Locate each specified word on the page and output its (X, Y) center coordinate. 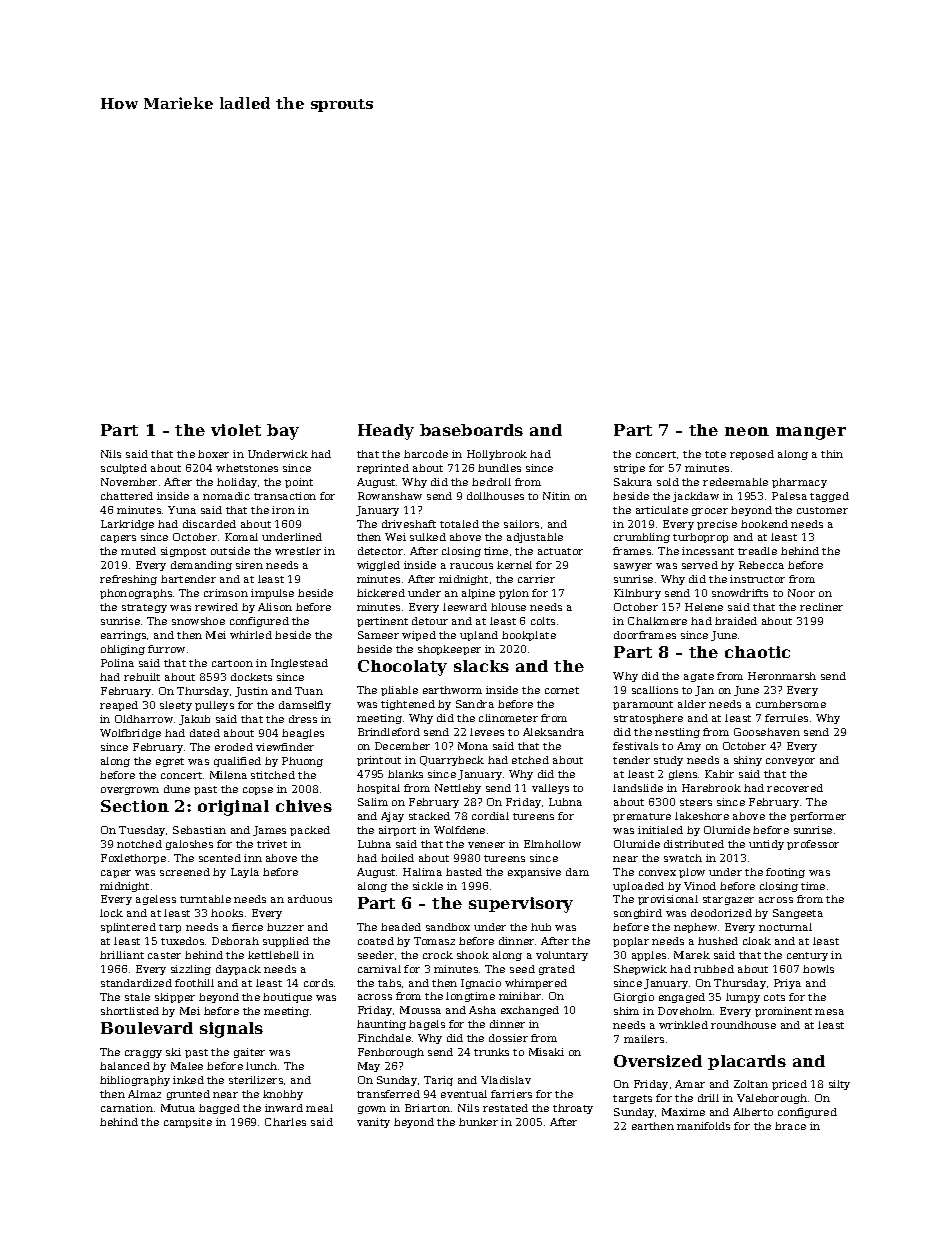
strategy (144, 608)
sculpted (124, 469)
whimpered (536, 984)
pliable (399, 691)
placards (747, 1062)
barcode (426, 454)
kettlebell (273, 955)
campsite (188, 1123)
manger (811, 433)
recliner (821, 607)
